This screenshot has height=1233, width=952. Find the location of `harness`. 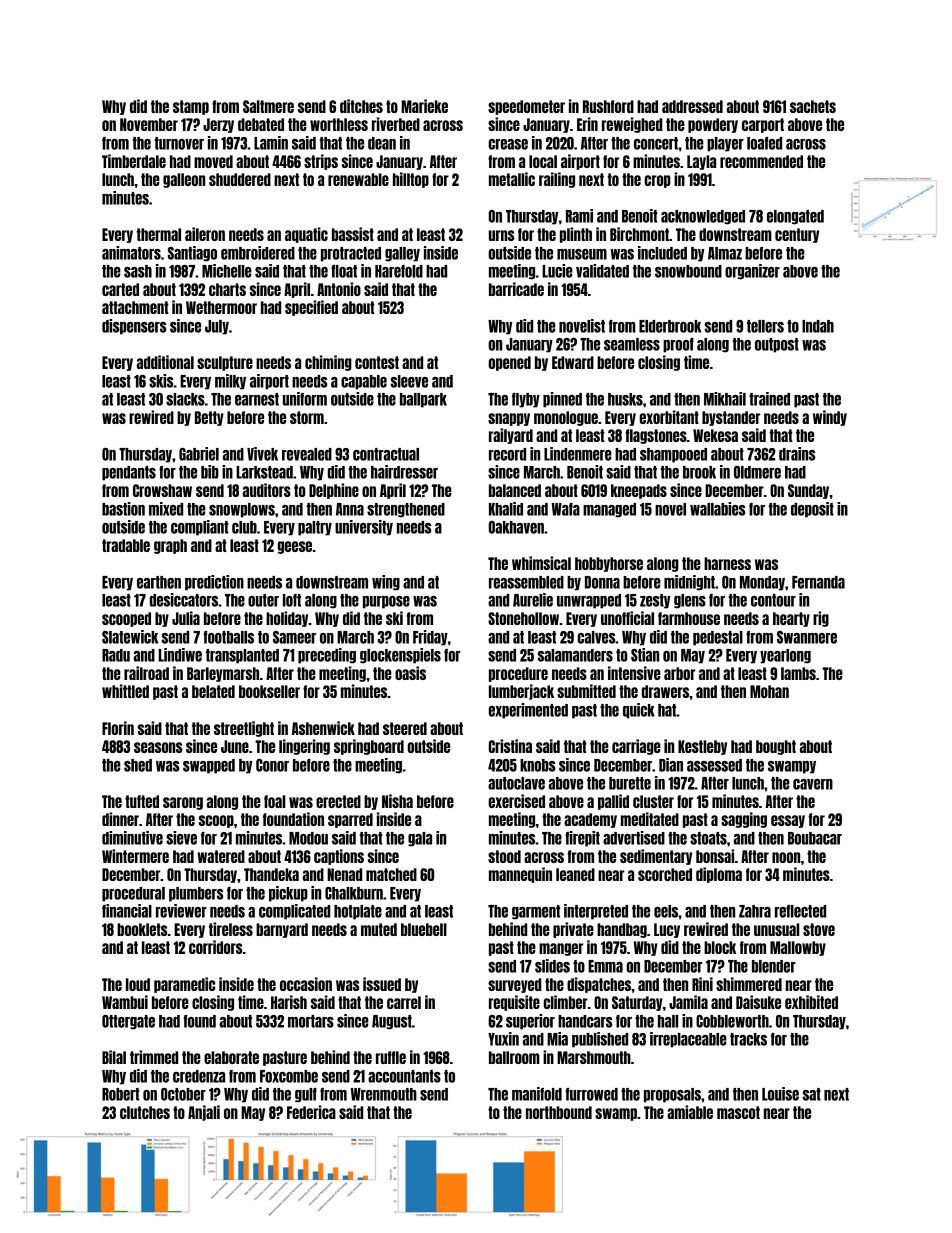

harness is located at coordinates (727, 563).
